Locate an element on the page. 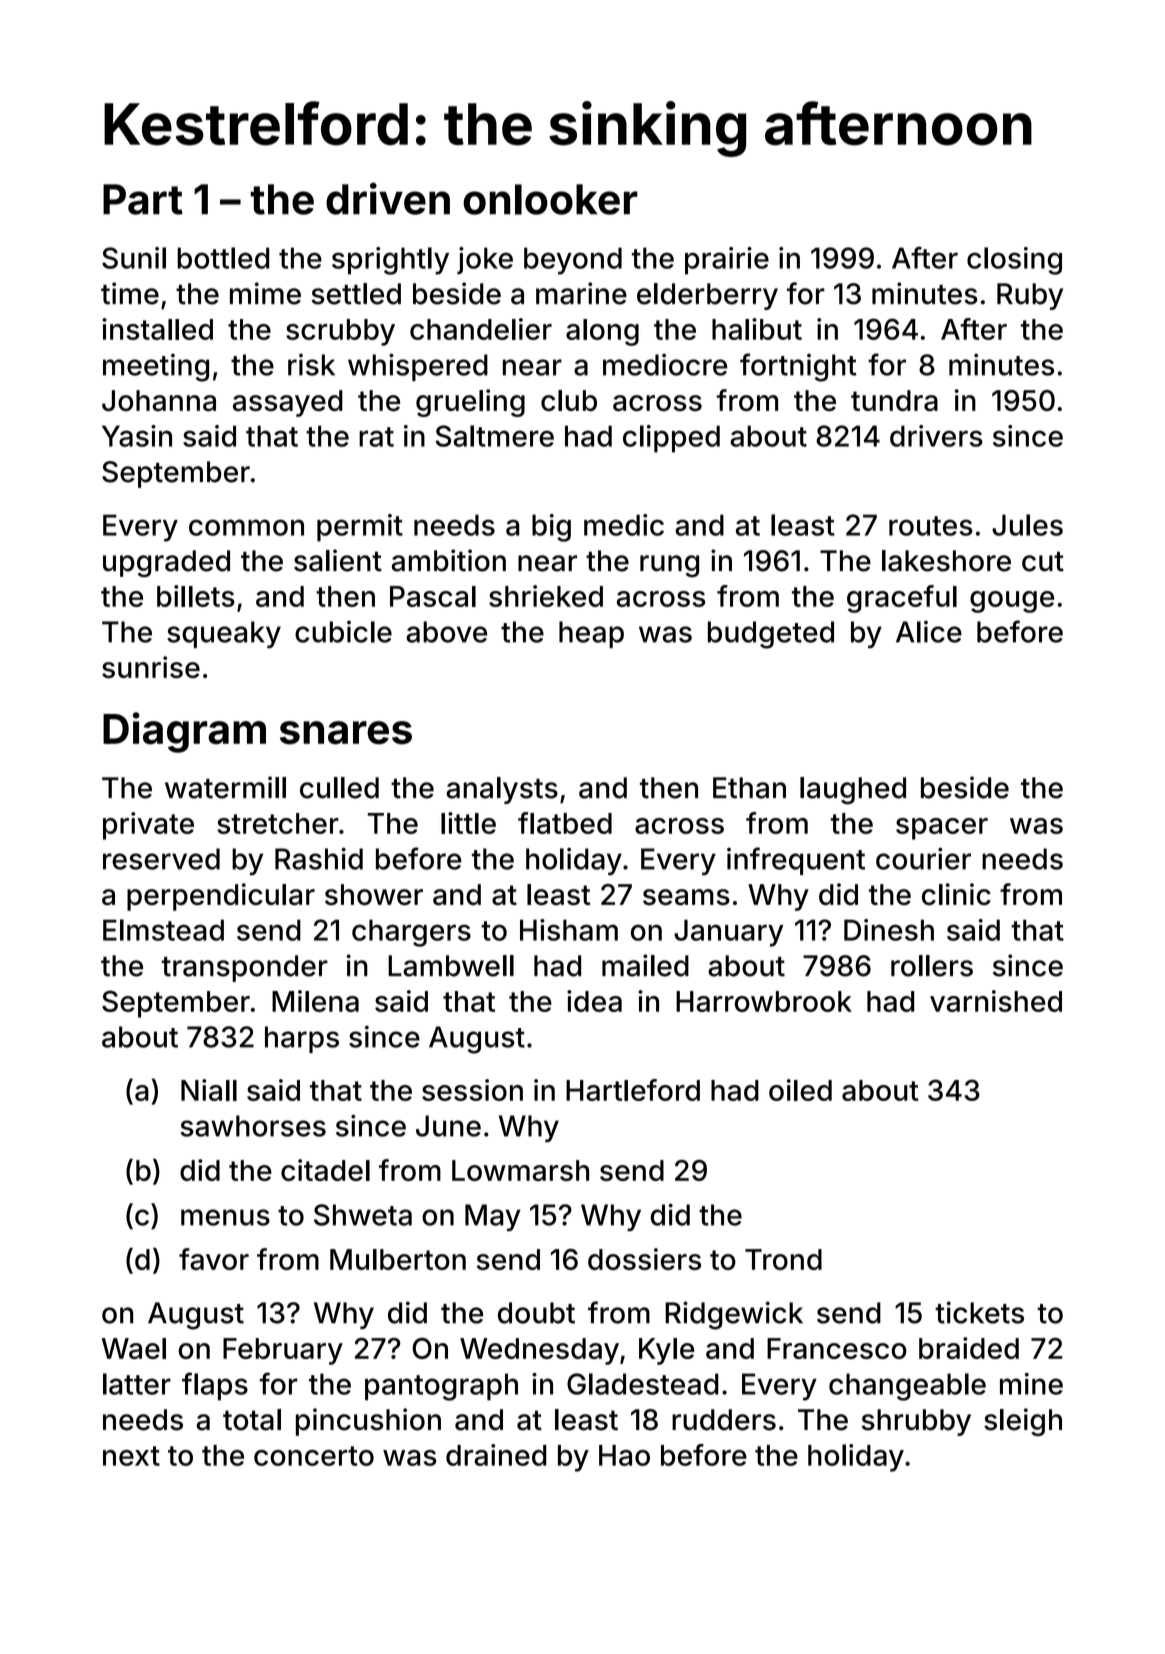  next is located at coordinates (131, 1456).
